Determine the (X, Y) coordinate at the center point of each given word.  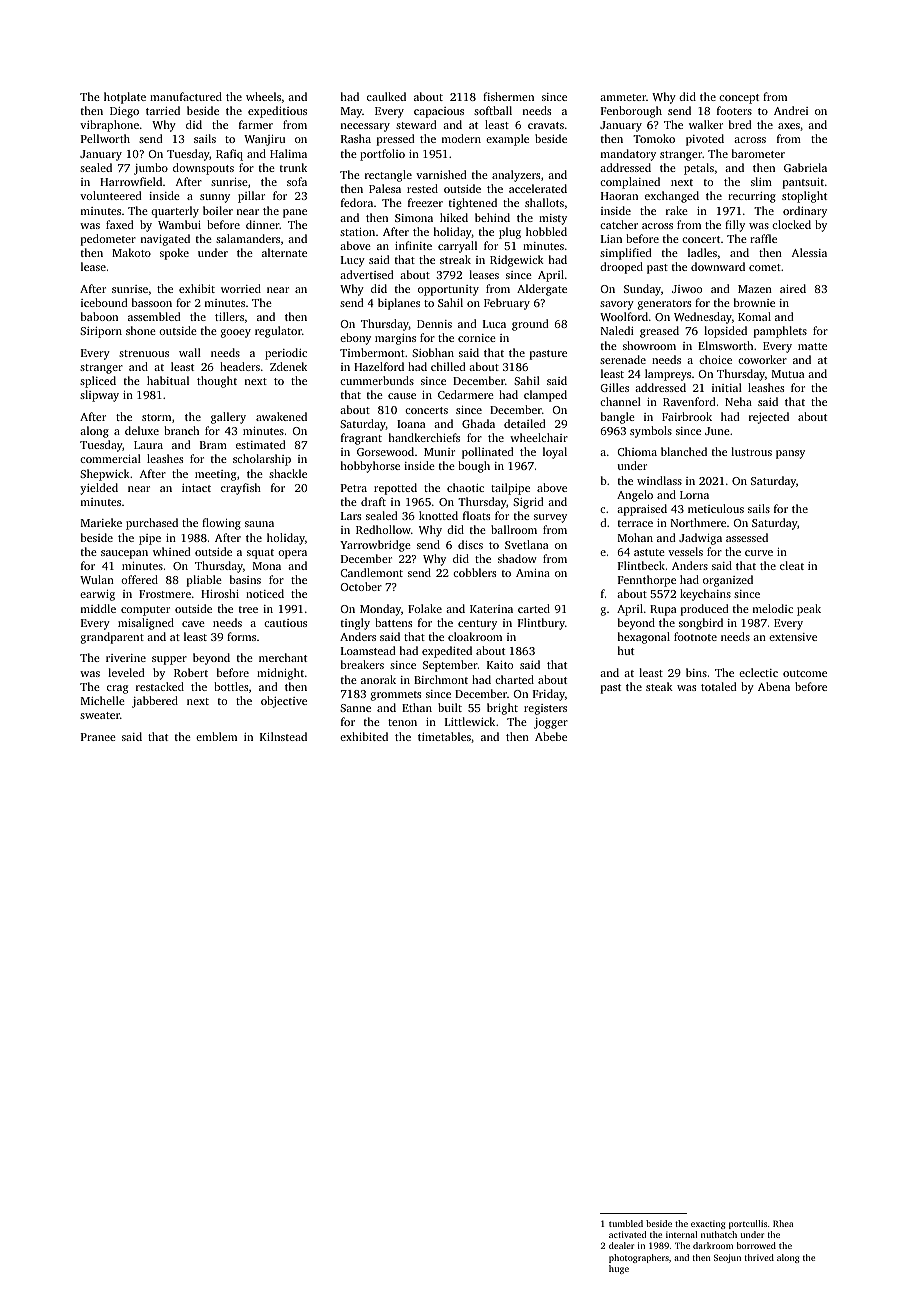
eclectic (758, 672)
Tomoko (654, 138)
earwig (97, 595)
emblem (216, 736)
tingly (355, 624)
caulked (386, 96)
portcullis (748, 1224)
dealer (621, 1245)
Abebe (551, 736)
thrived (759, 1257)
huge (619, 1269)
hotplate (125, 98)
